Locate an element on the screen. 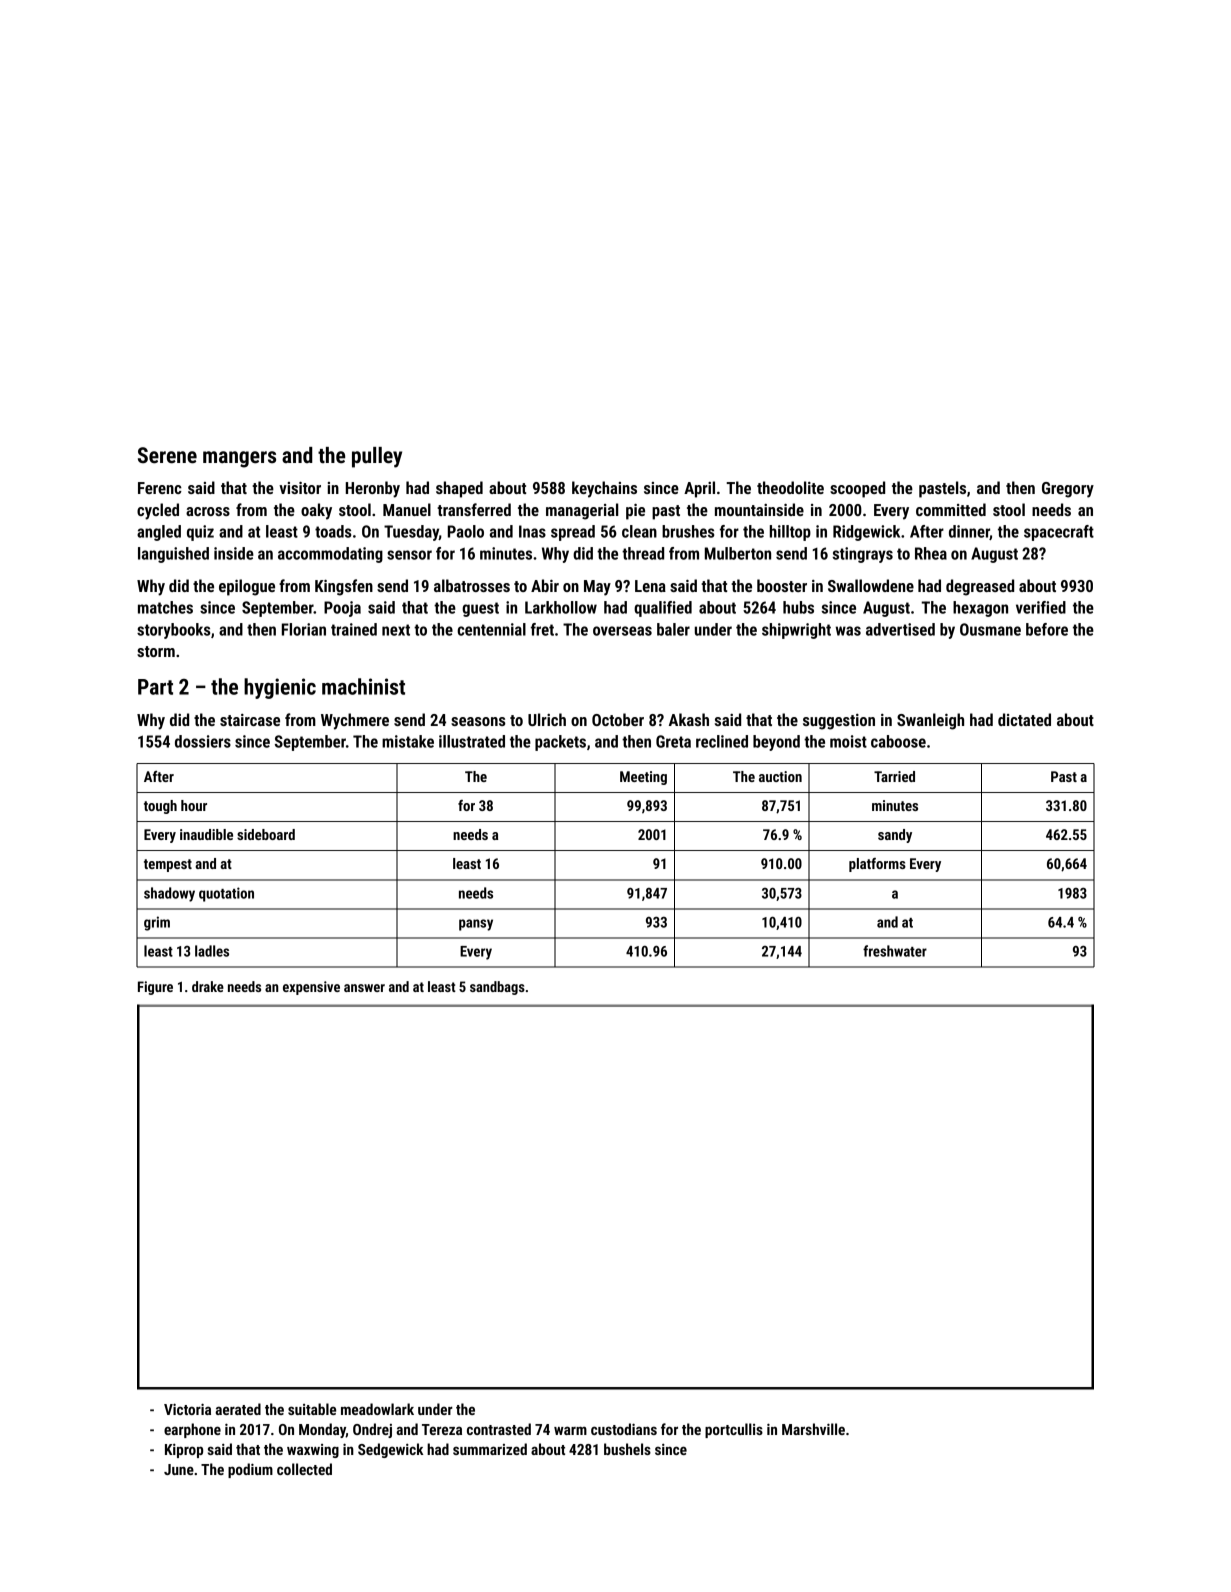 The width and height of the screenshot is (1231, 1592). sandy is located at coordinates (895, 836).
